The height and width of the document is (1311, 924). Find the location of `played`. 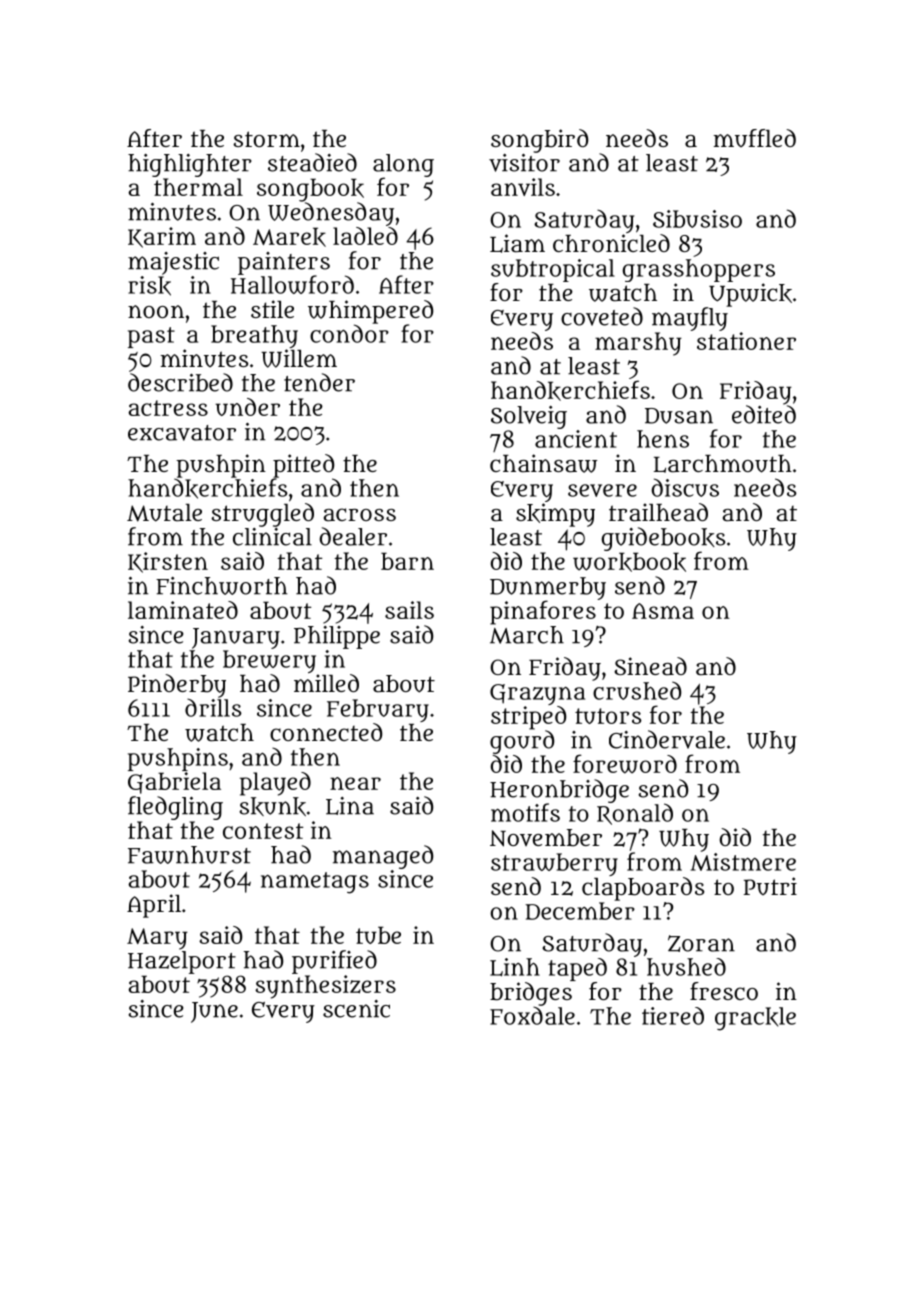

played is located at coordinates (275, 784).
